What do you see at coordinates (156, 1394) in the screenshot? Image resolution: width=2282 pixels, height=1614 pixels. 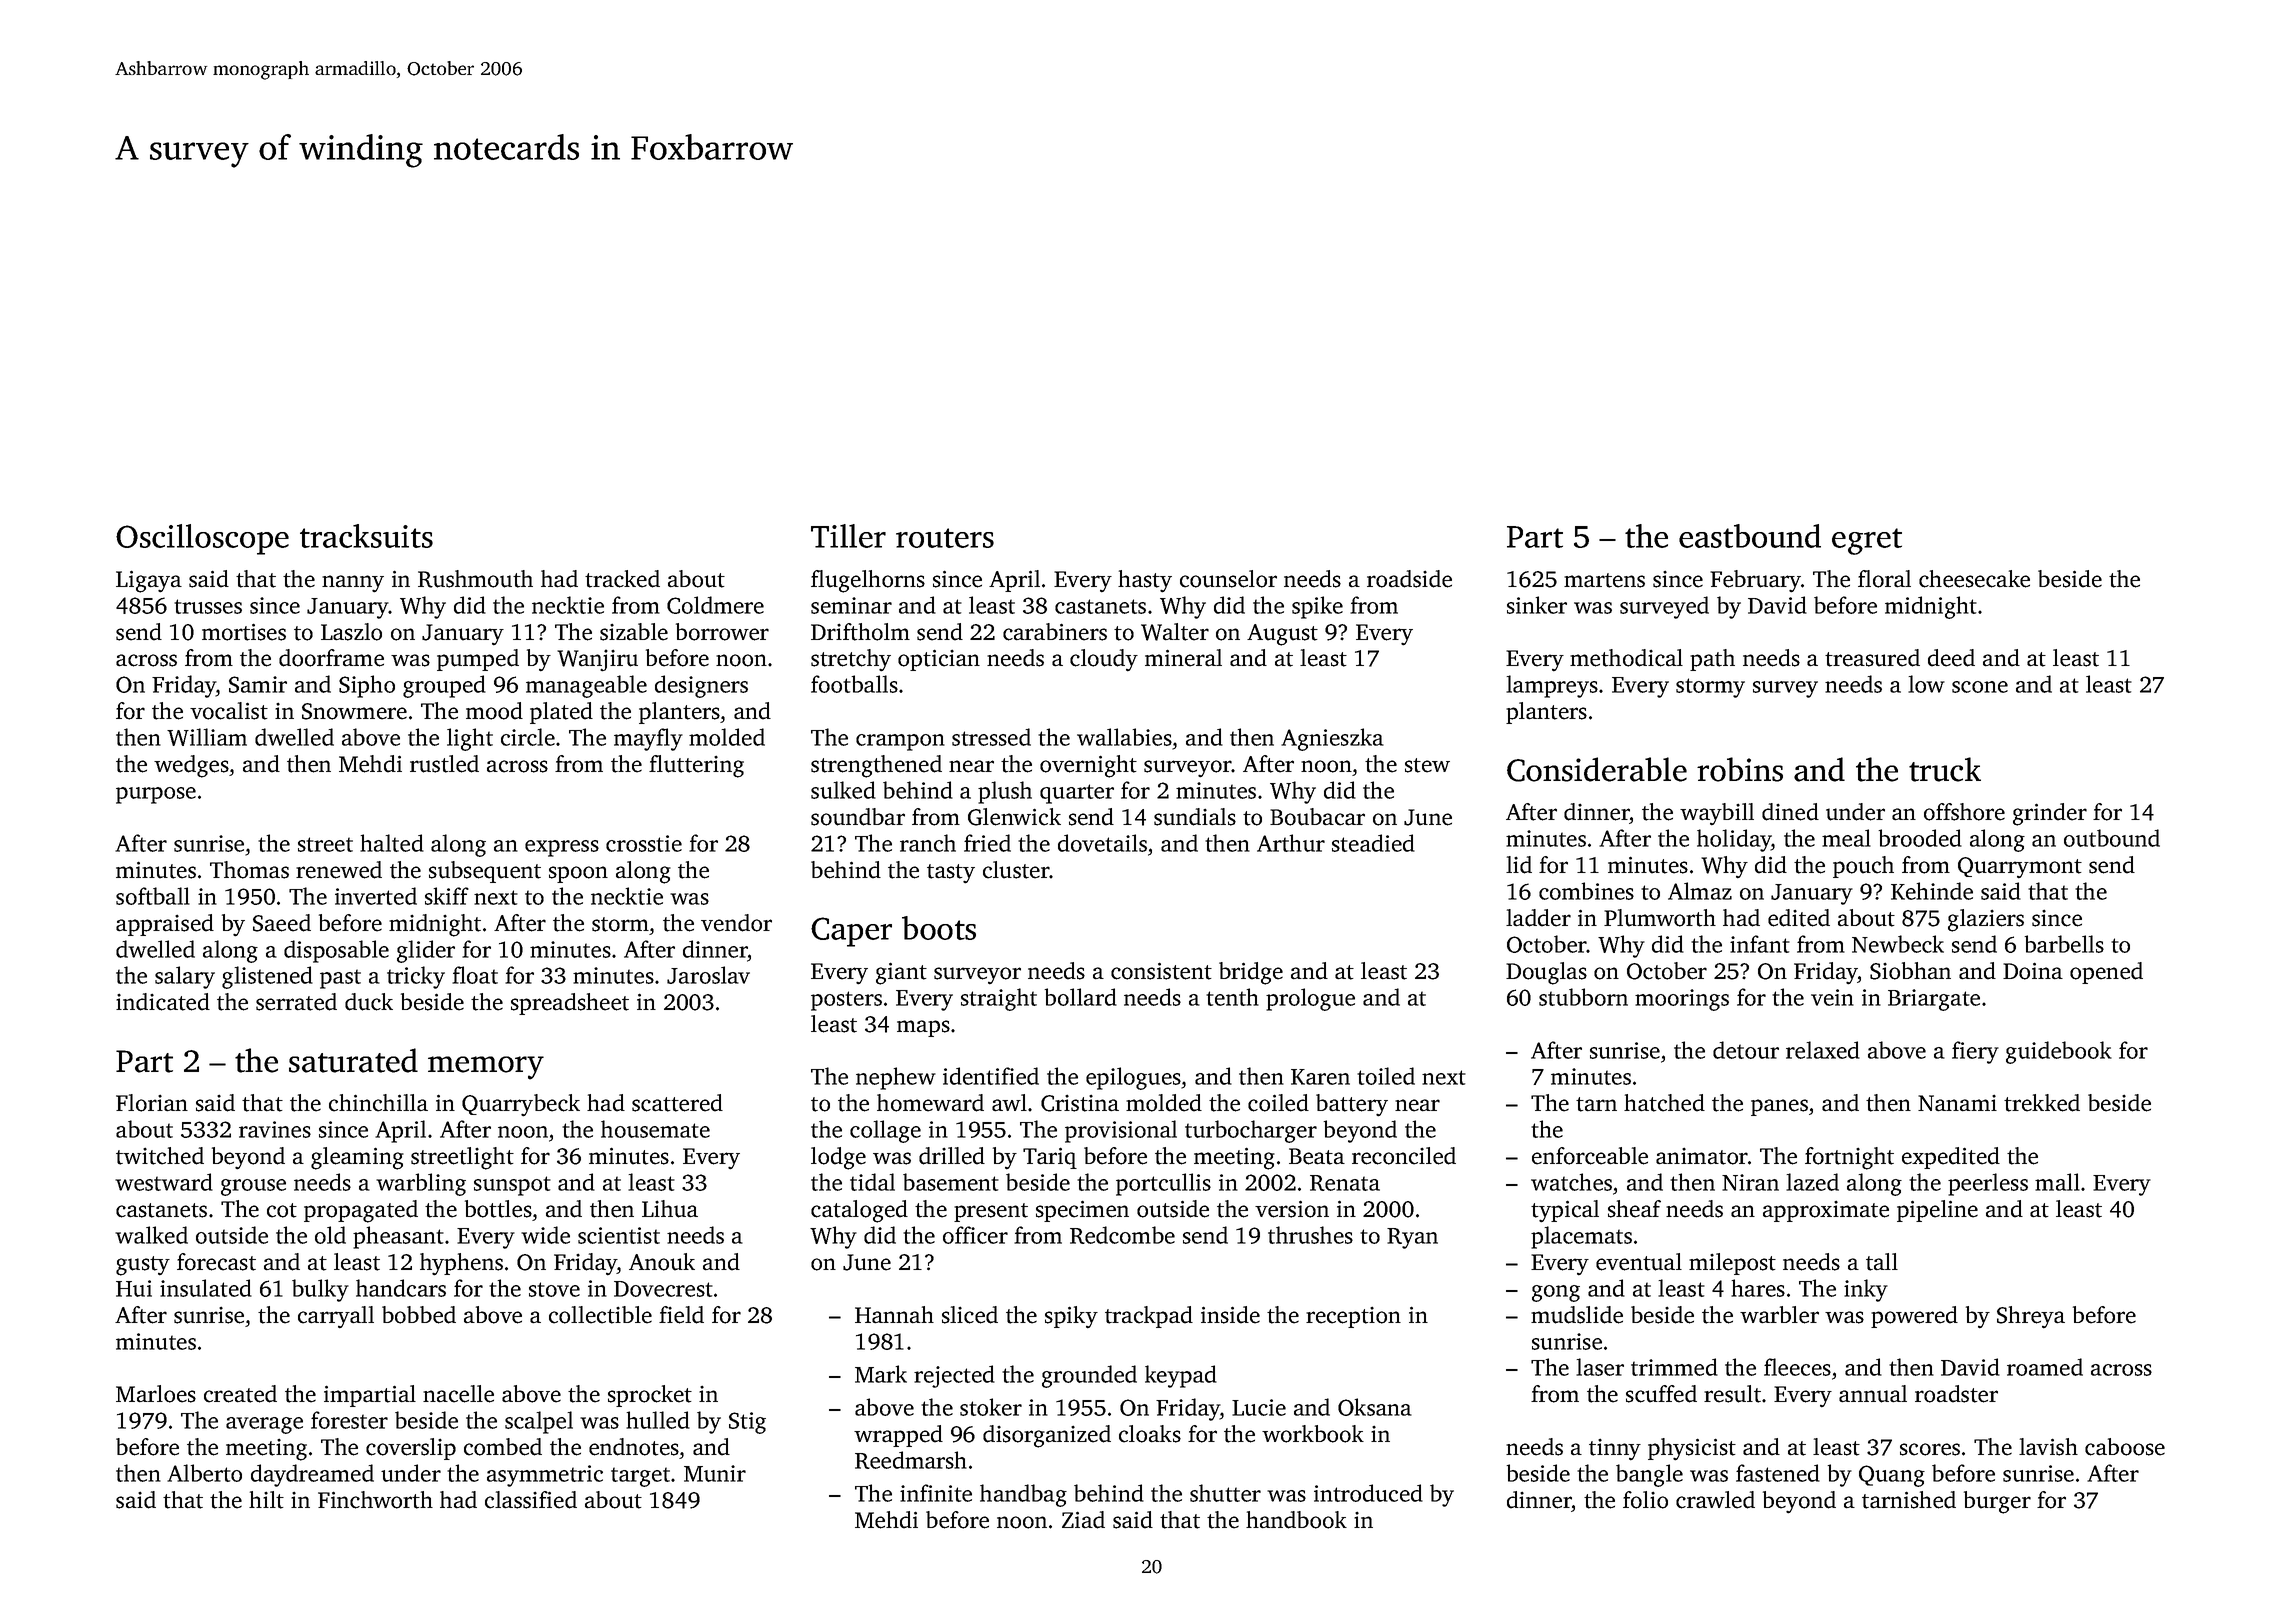 I see `Marloes` at bounding box center [156, 1394].
